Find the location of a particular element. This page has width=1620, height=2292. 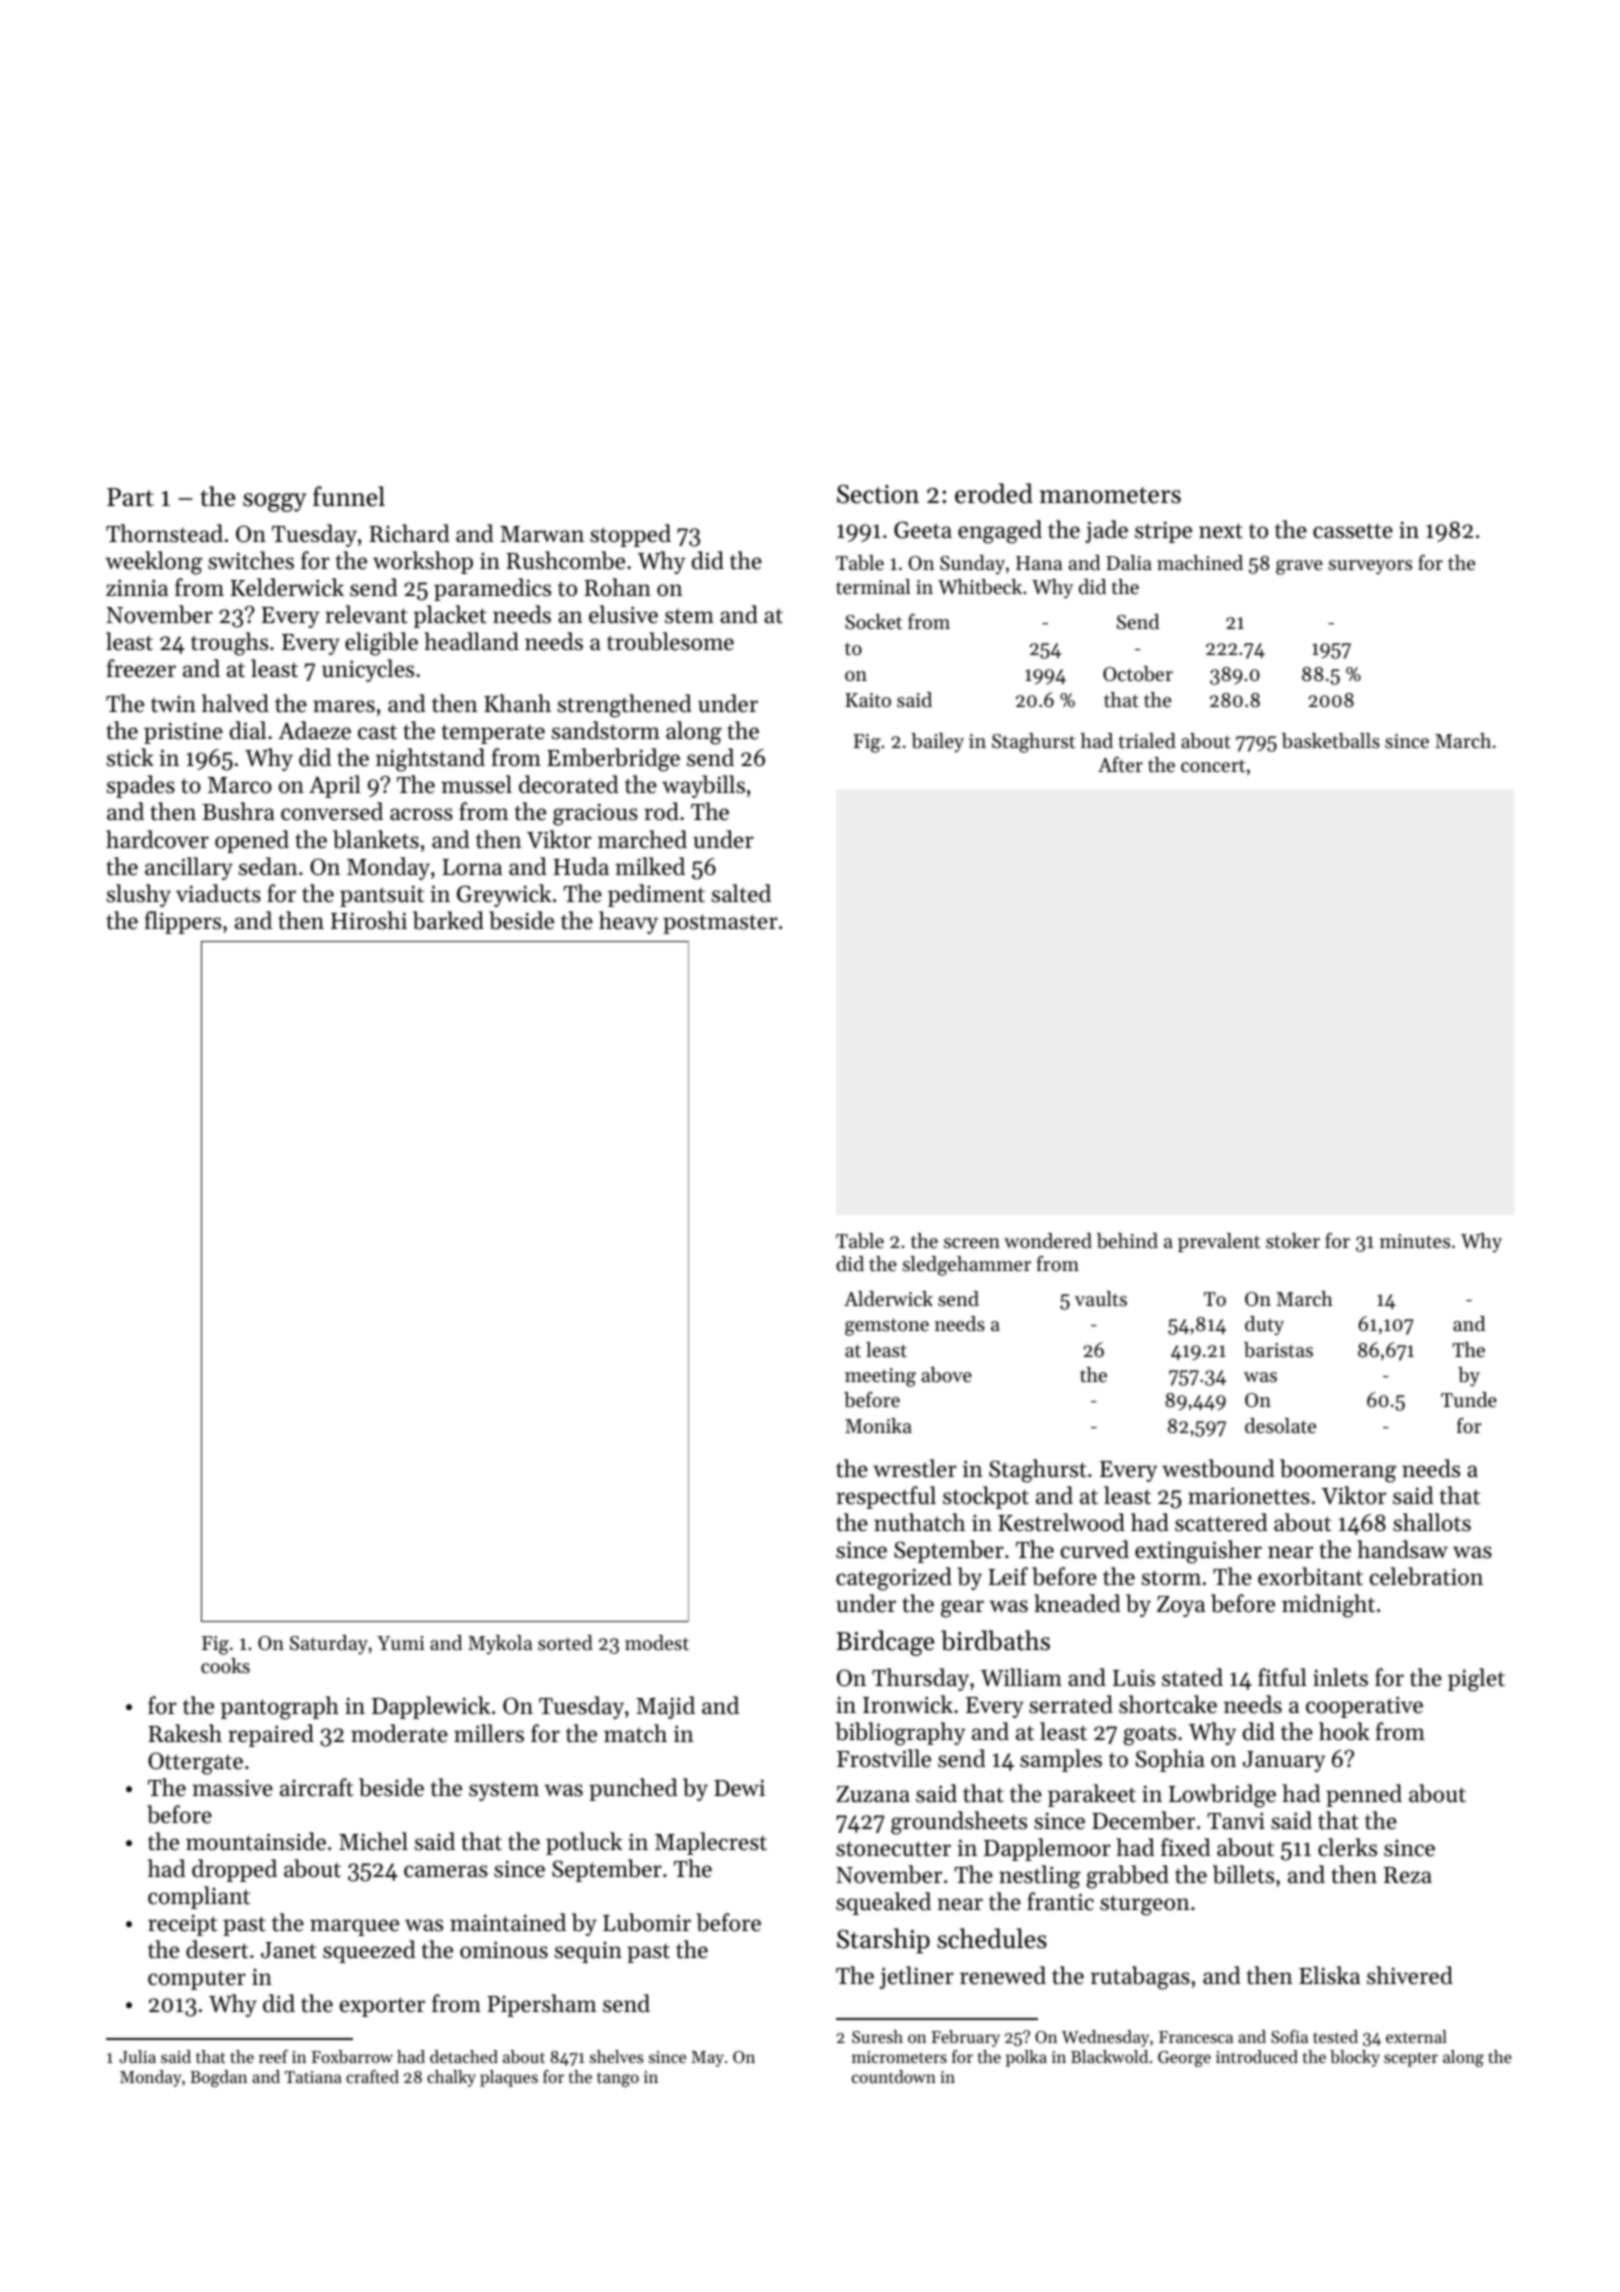

eroded is located at coordinates (994, 493).
